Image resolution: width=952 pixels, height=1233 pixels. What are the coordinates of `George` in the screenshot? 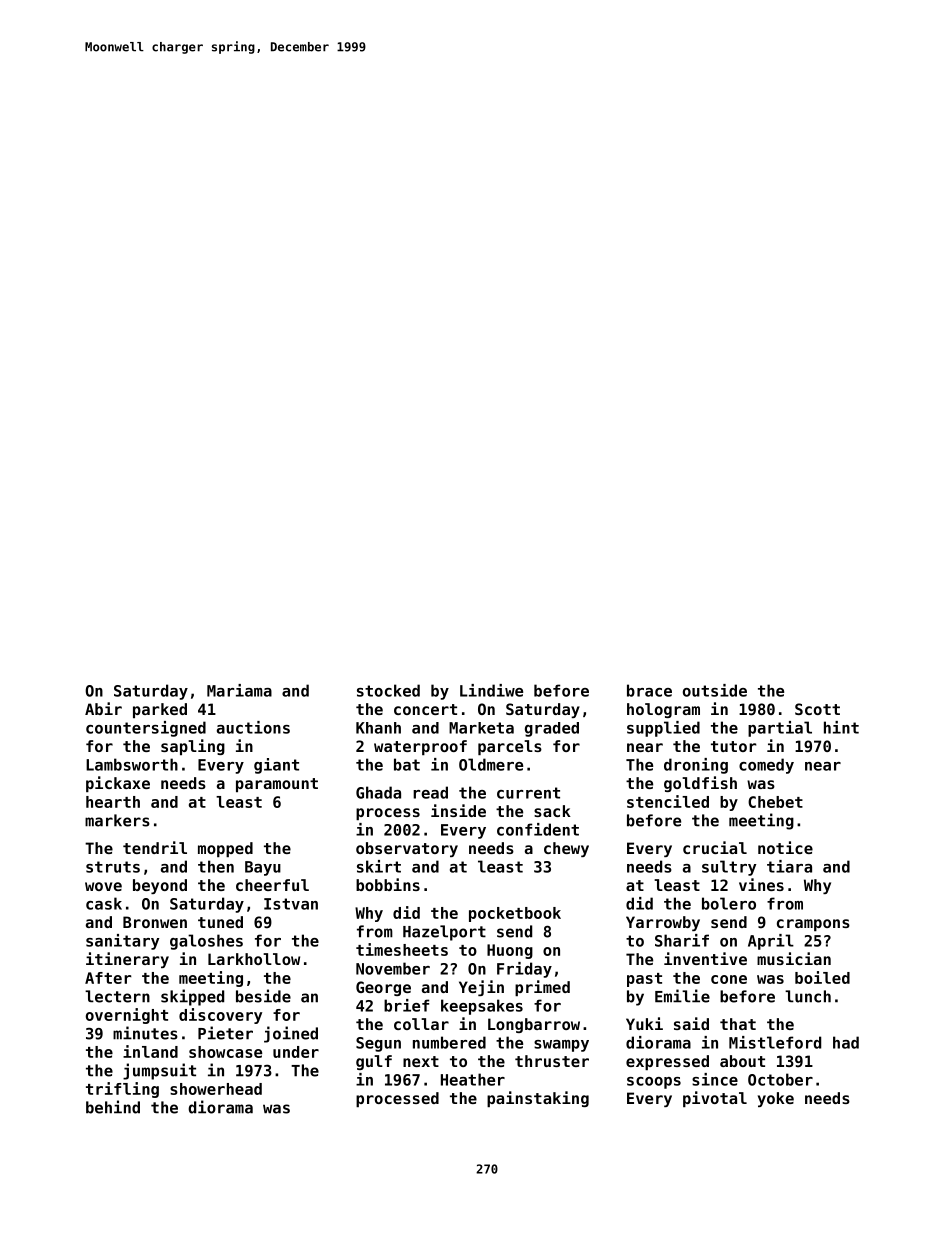 It's located at (383, 988).
